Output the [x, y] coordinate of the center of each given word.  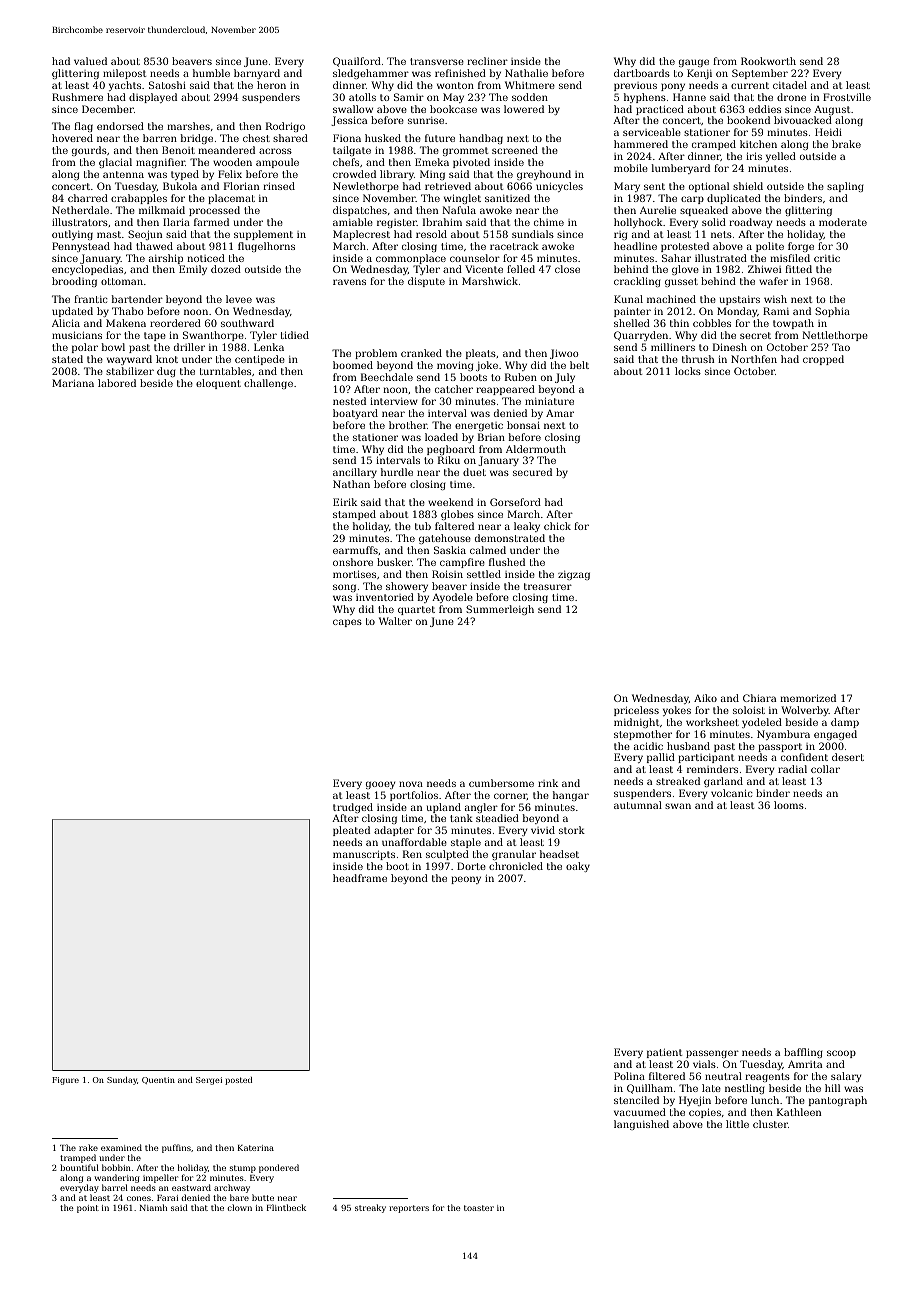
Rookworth [768, 61]
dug [166, 372]
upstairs [740, 300]
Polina [629, 1076]
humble [211, 73]
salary [846, 1077]
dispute [426, 282]
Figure [65, 1081]
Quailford [357, 62]
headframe [360, 878]
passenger [712, 1054]
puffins [176, 1148]
